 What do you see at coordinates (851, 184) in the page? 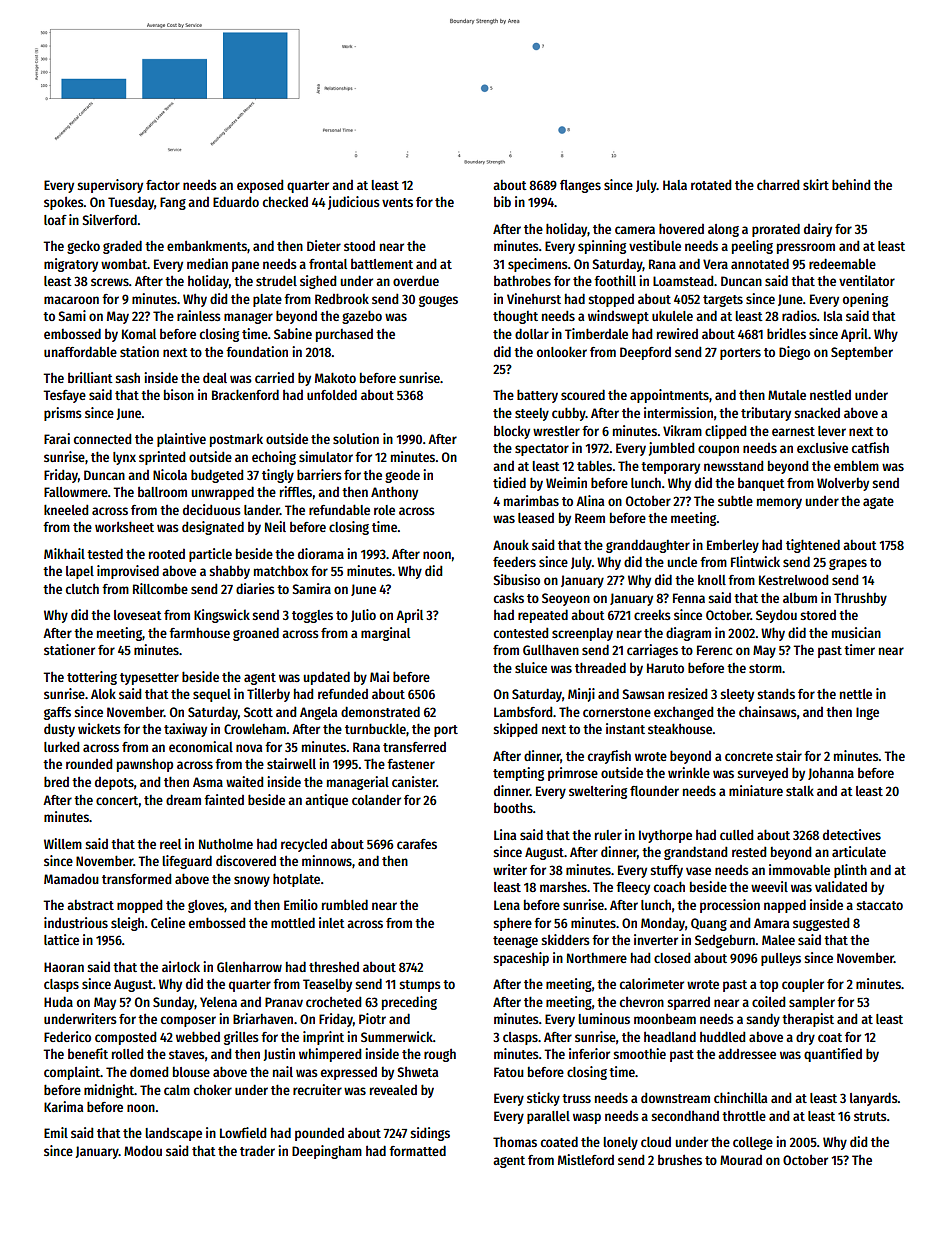
I see `behind` at bounding box center [851, 184].
